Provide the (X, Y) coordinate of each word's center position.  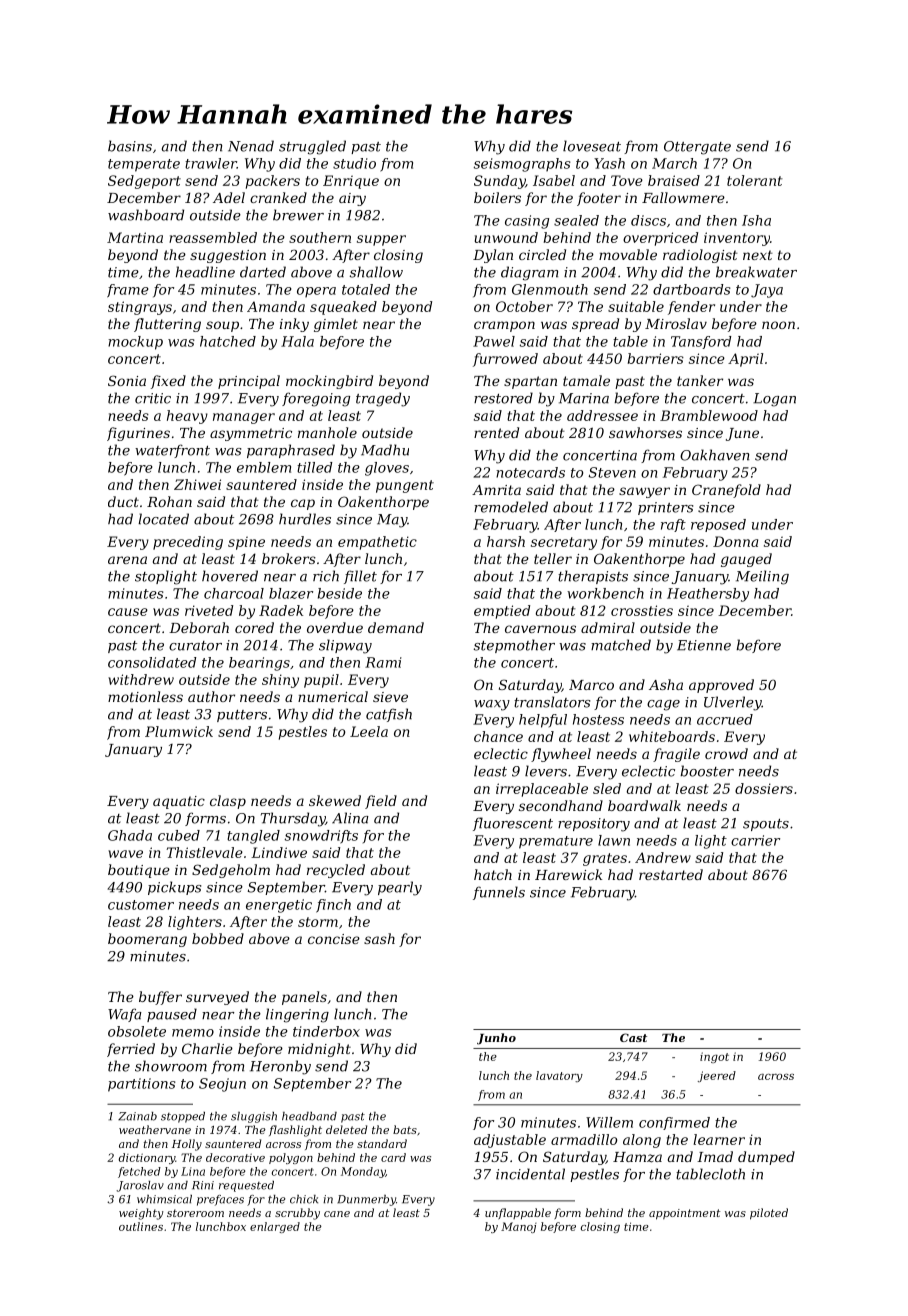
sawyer (644, 492)
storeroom (195, 1213)
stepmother (514, 646)
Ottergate (697, 148)
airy (352, 199)
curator (195, 646)
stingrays (140, 308)
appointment (684, 1214)
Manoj (519, 1227)
